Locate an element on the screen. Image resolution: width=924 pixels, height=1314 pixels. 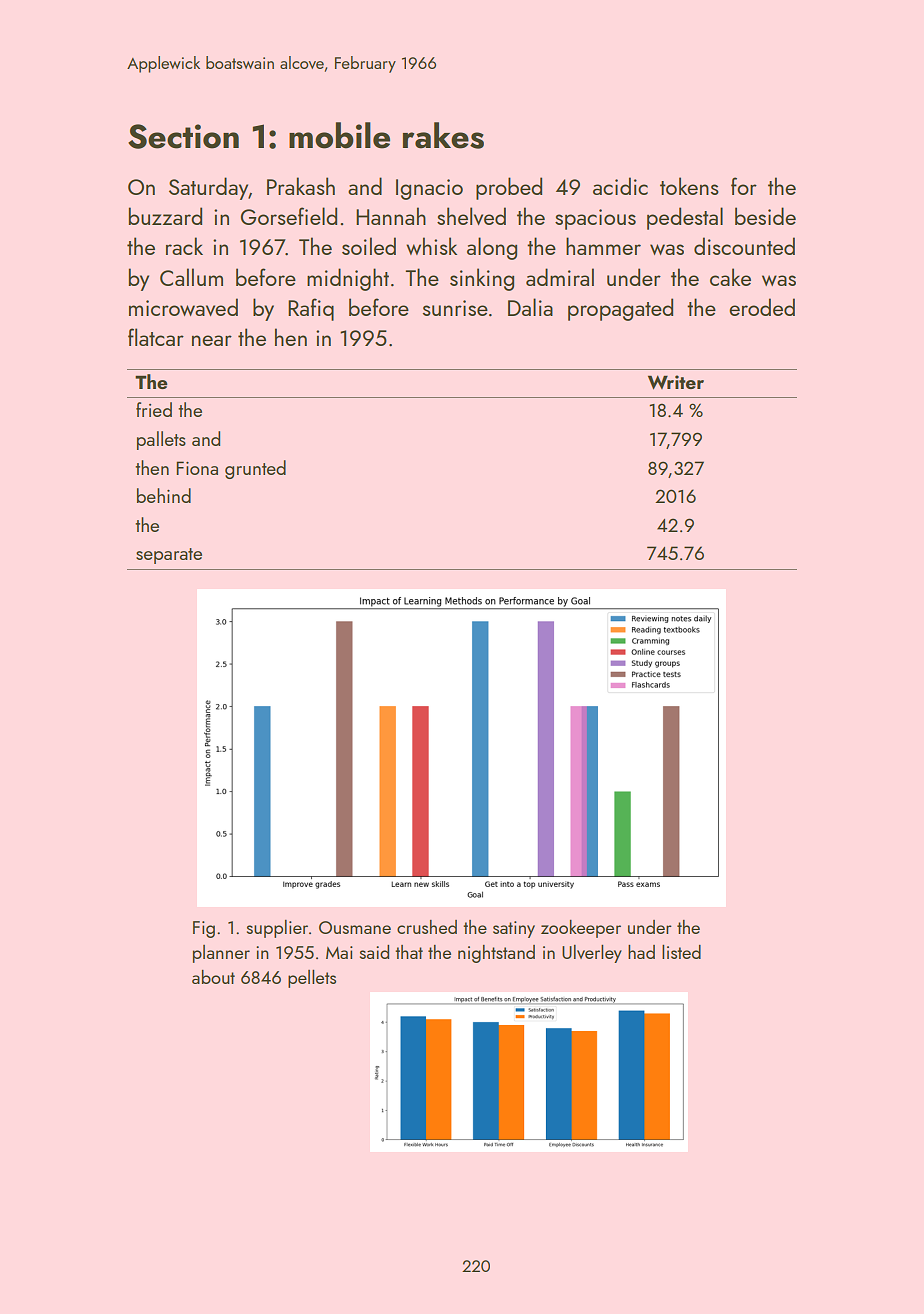
separate is located at coordinates (169, 556).
